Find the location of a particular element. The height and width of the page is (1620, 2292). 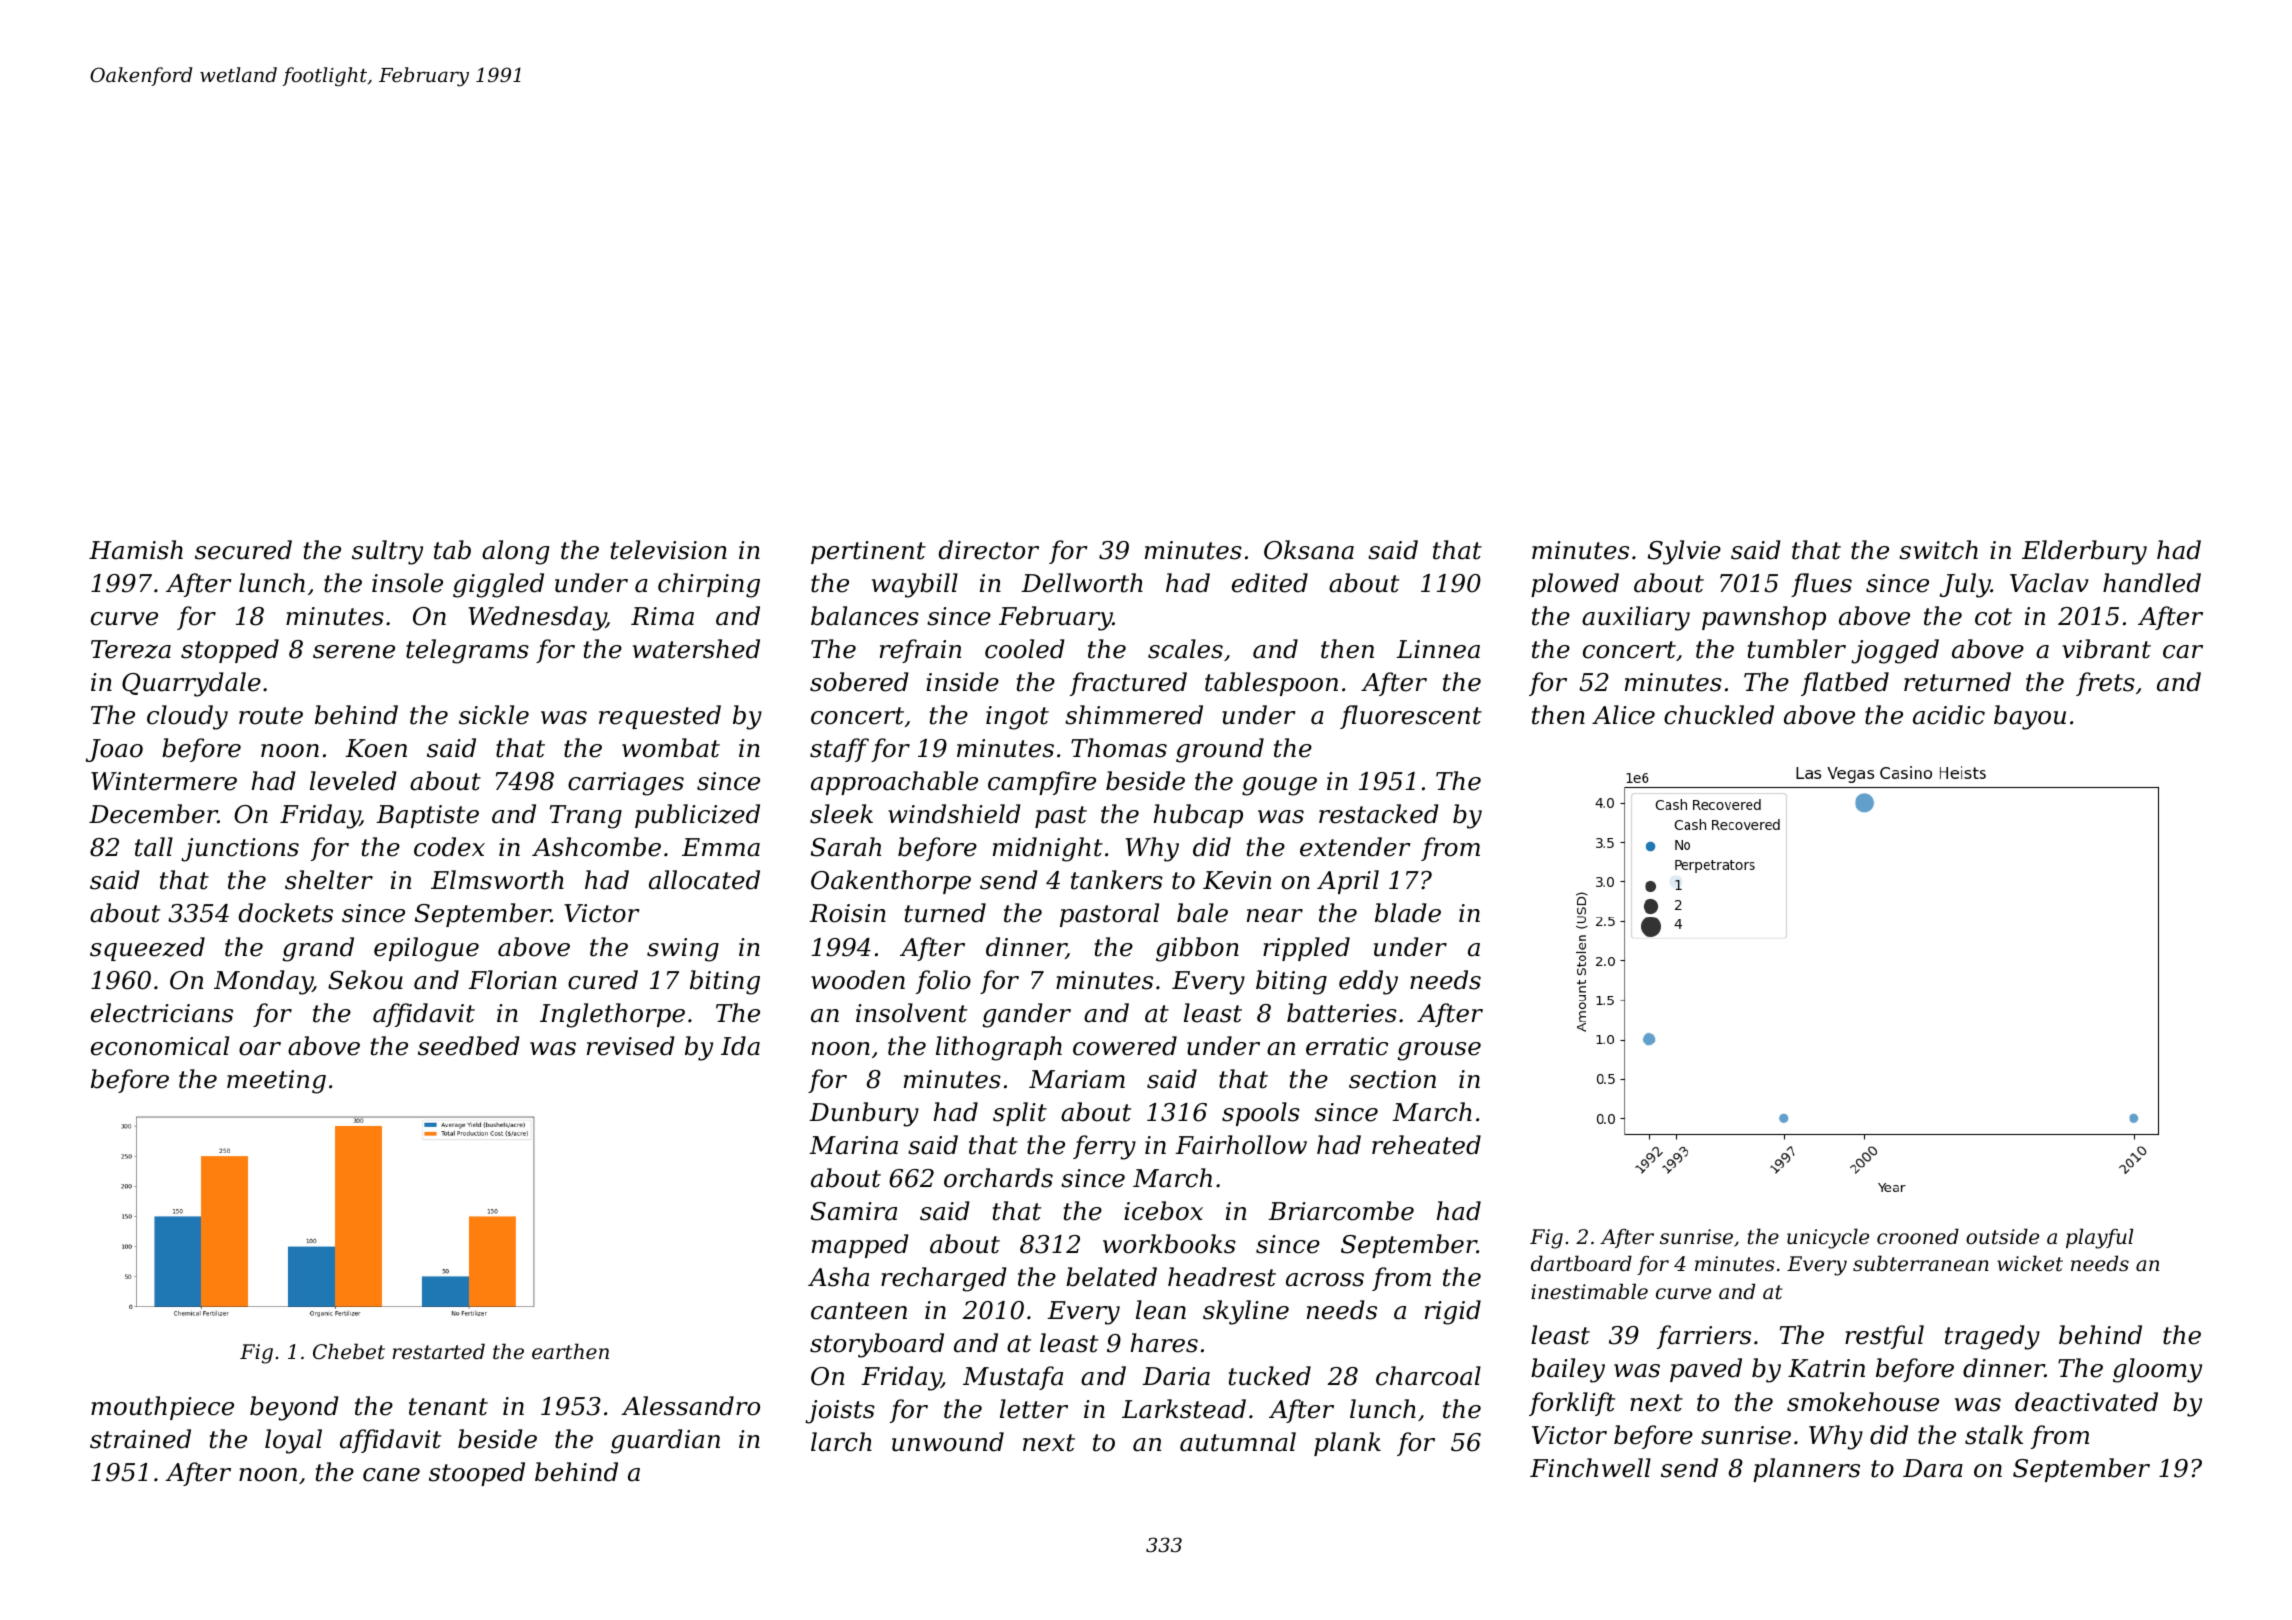

sultry is located at coordinates (387, 552).
